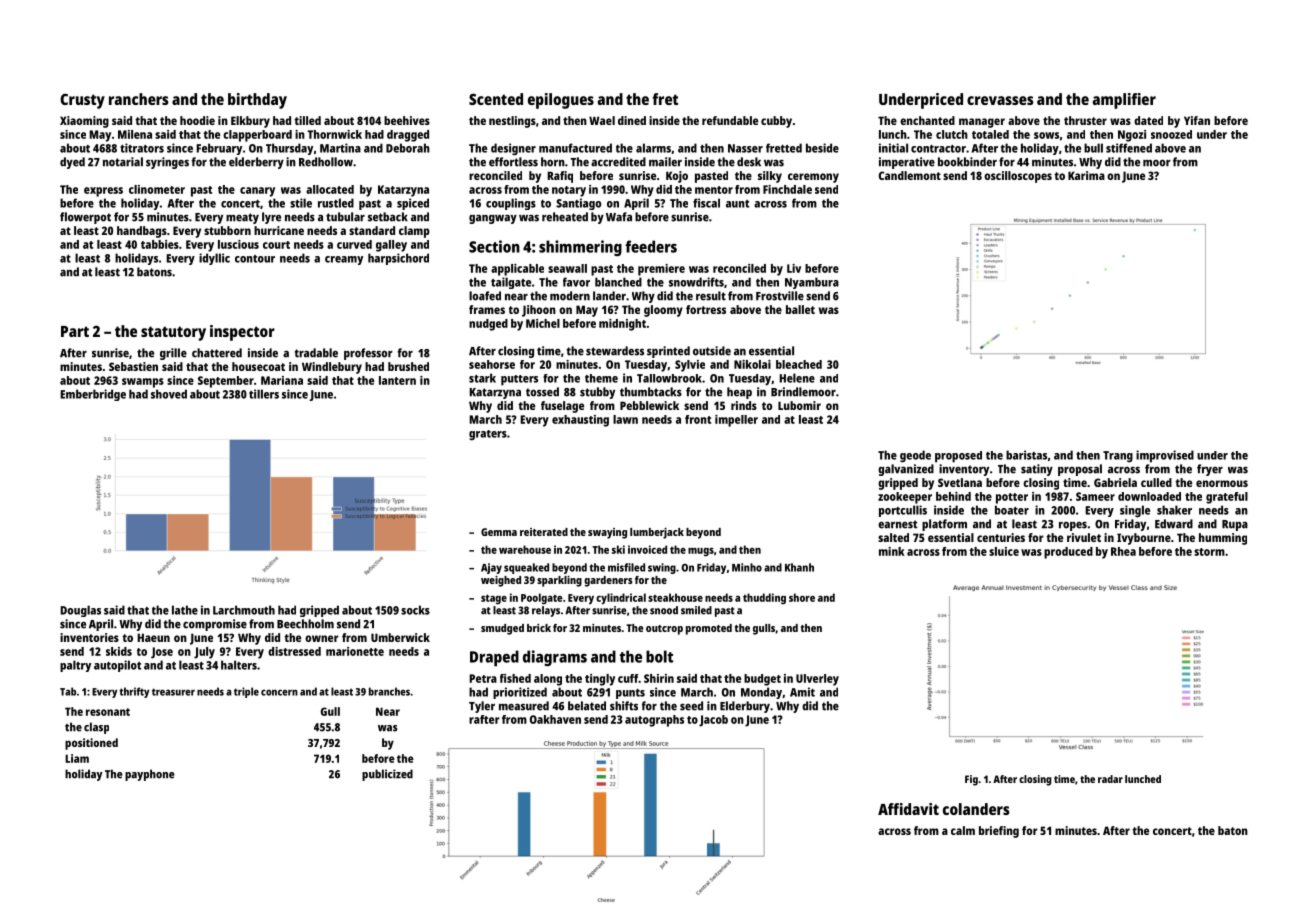 This screenshot has width=1308, height=924. What do you see at coordinates (244, 610) in the screenshot?
I see `Larchmouth` at bounding box center [244, 610].
